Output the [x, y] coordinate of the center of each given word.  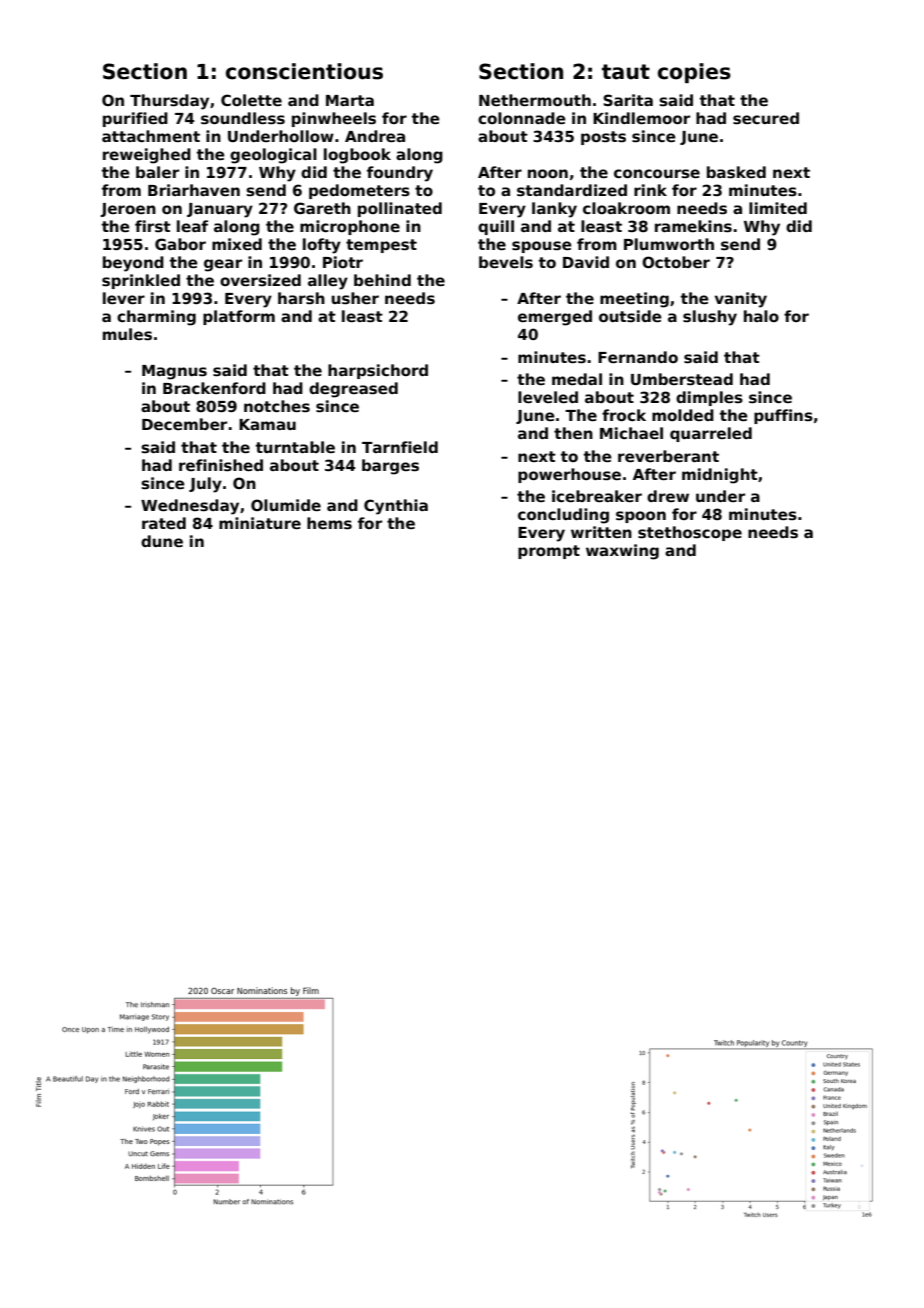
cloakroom [626, 208]
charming [156, 318]
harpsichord [378, 371]
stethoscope [690, 533]
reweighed [147, 156]
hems [329, 523]
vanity [741, 300]
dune [162, 541]
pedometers [359, 191]
